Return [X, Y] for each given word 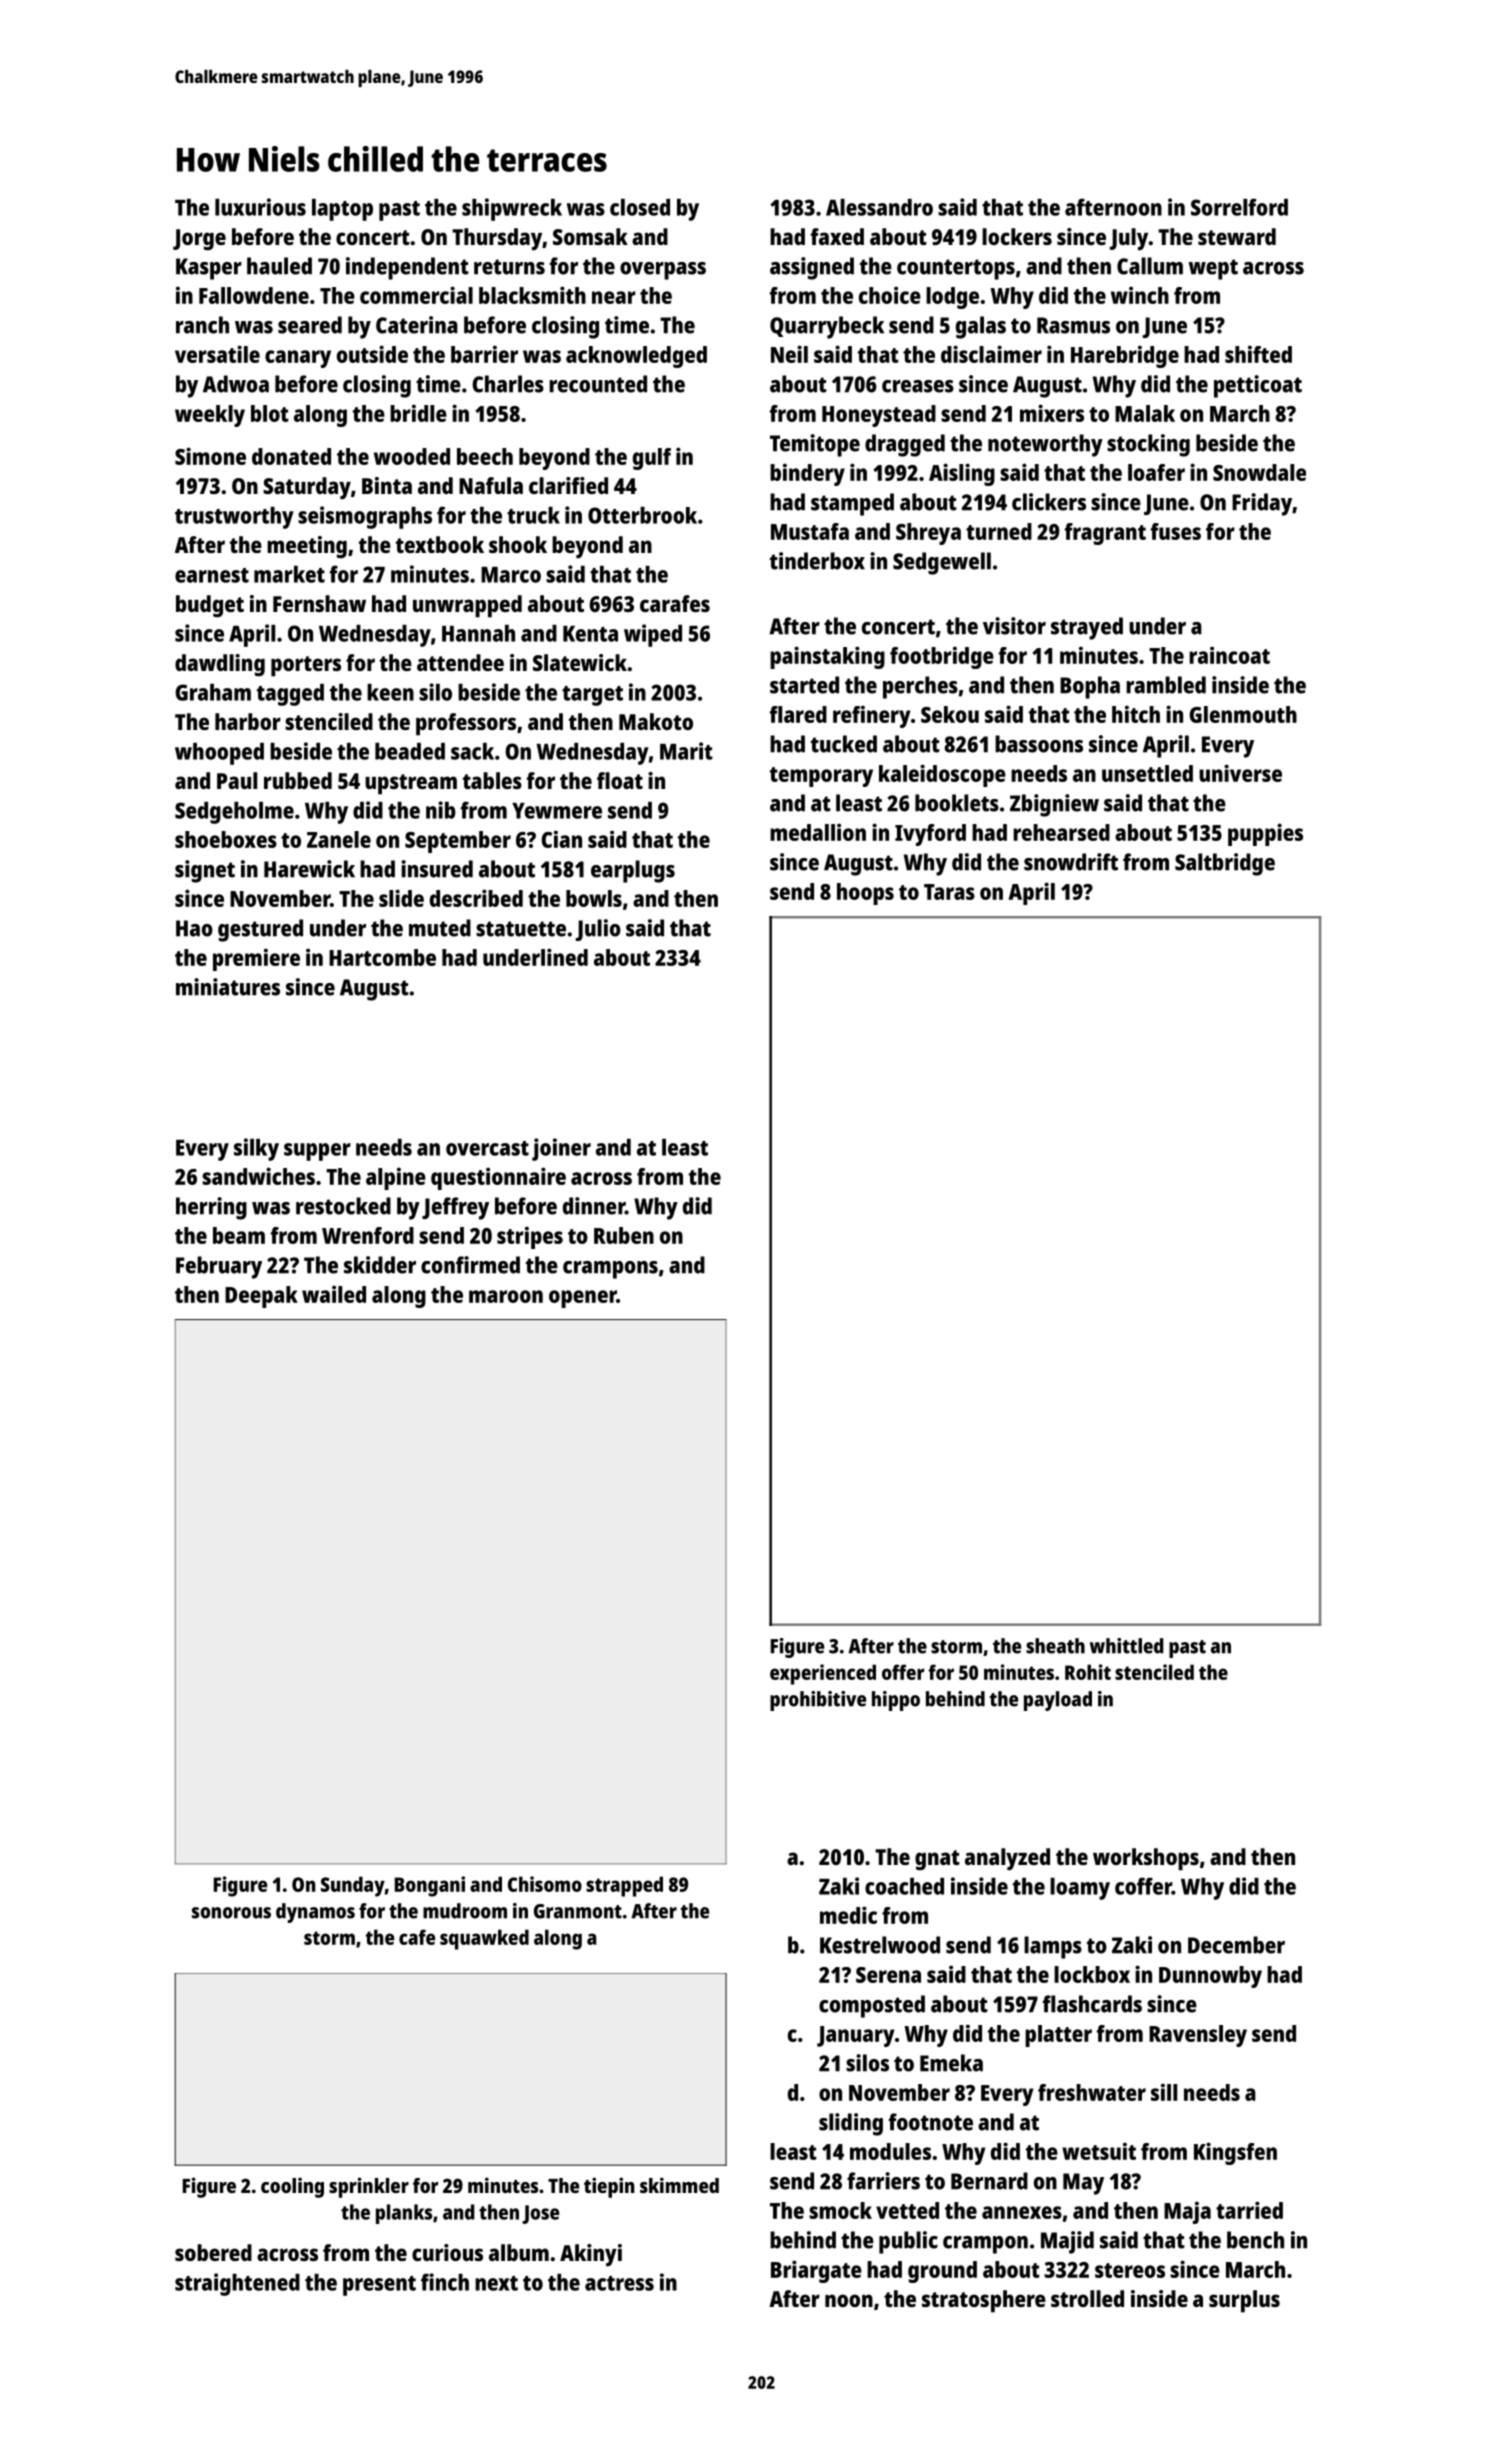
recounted [598, 384]
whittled [1127, 1646]
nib [441, 810]
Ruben [624, 1235]
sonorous [231, 1913]
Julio [598, 930]
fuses [1176, 531]
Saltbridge [1225, 864]
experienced [823, 1674]
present [379, 2286]
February [219, 1267]
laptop [342, 210]
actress [619, 2283]
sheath [1055, 1646]
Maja [1187, 2212]
